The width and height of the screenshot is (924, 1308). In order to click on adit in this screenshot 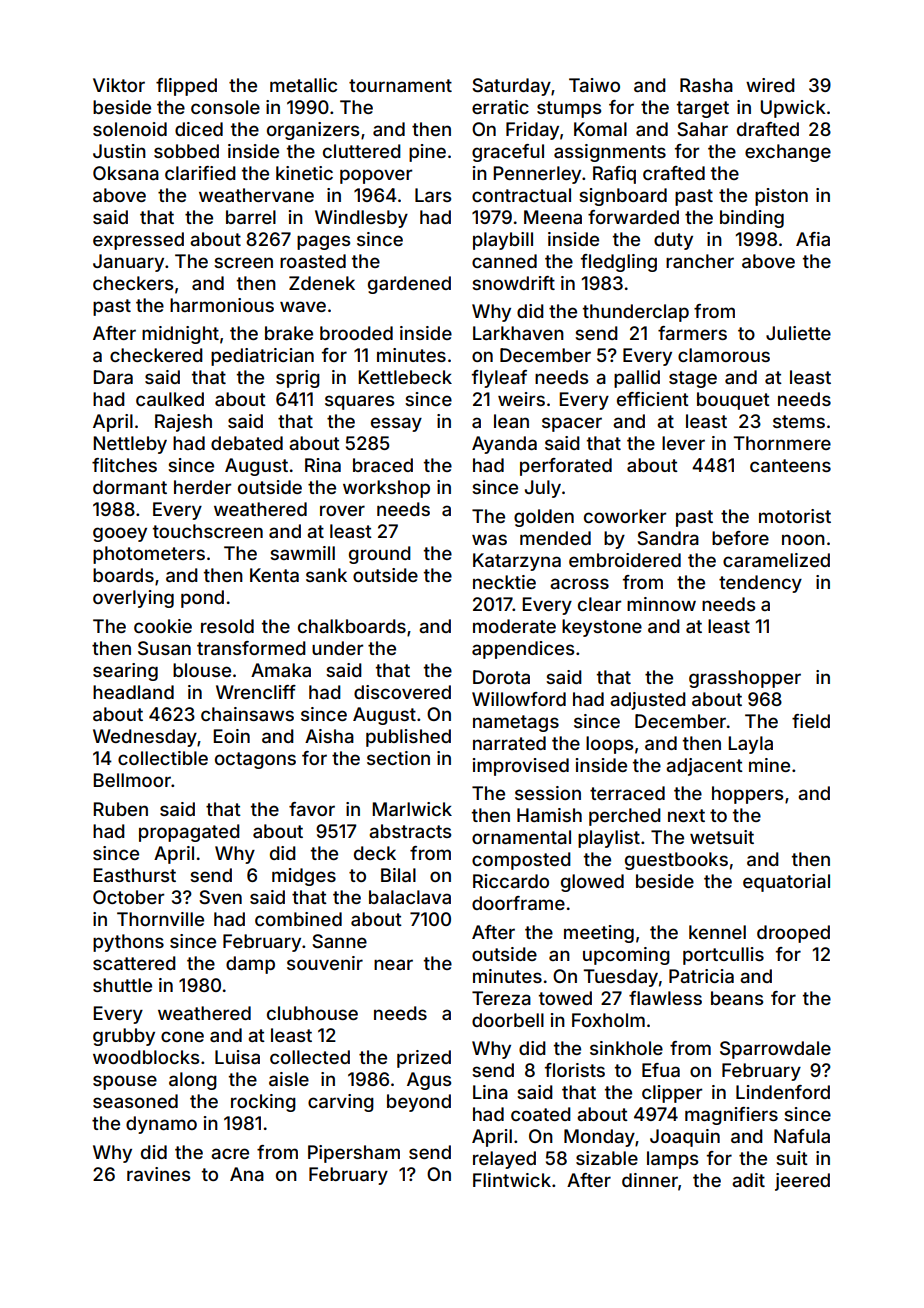, I will do `click(748, 1180)`.
